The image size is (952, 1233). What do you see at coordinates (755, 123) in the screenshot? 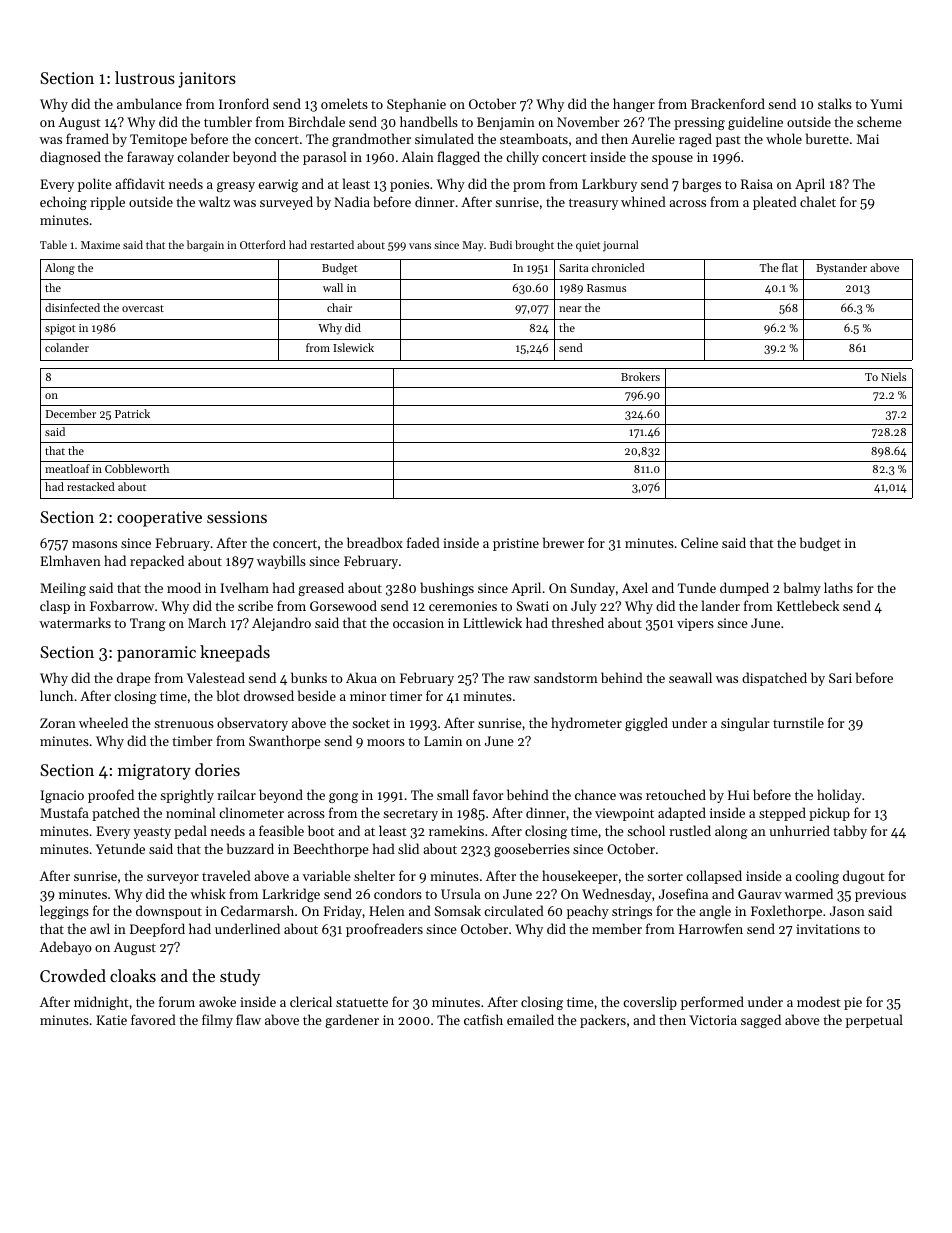
I see `guideline` at bounding box center [755, 123].
